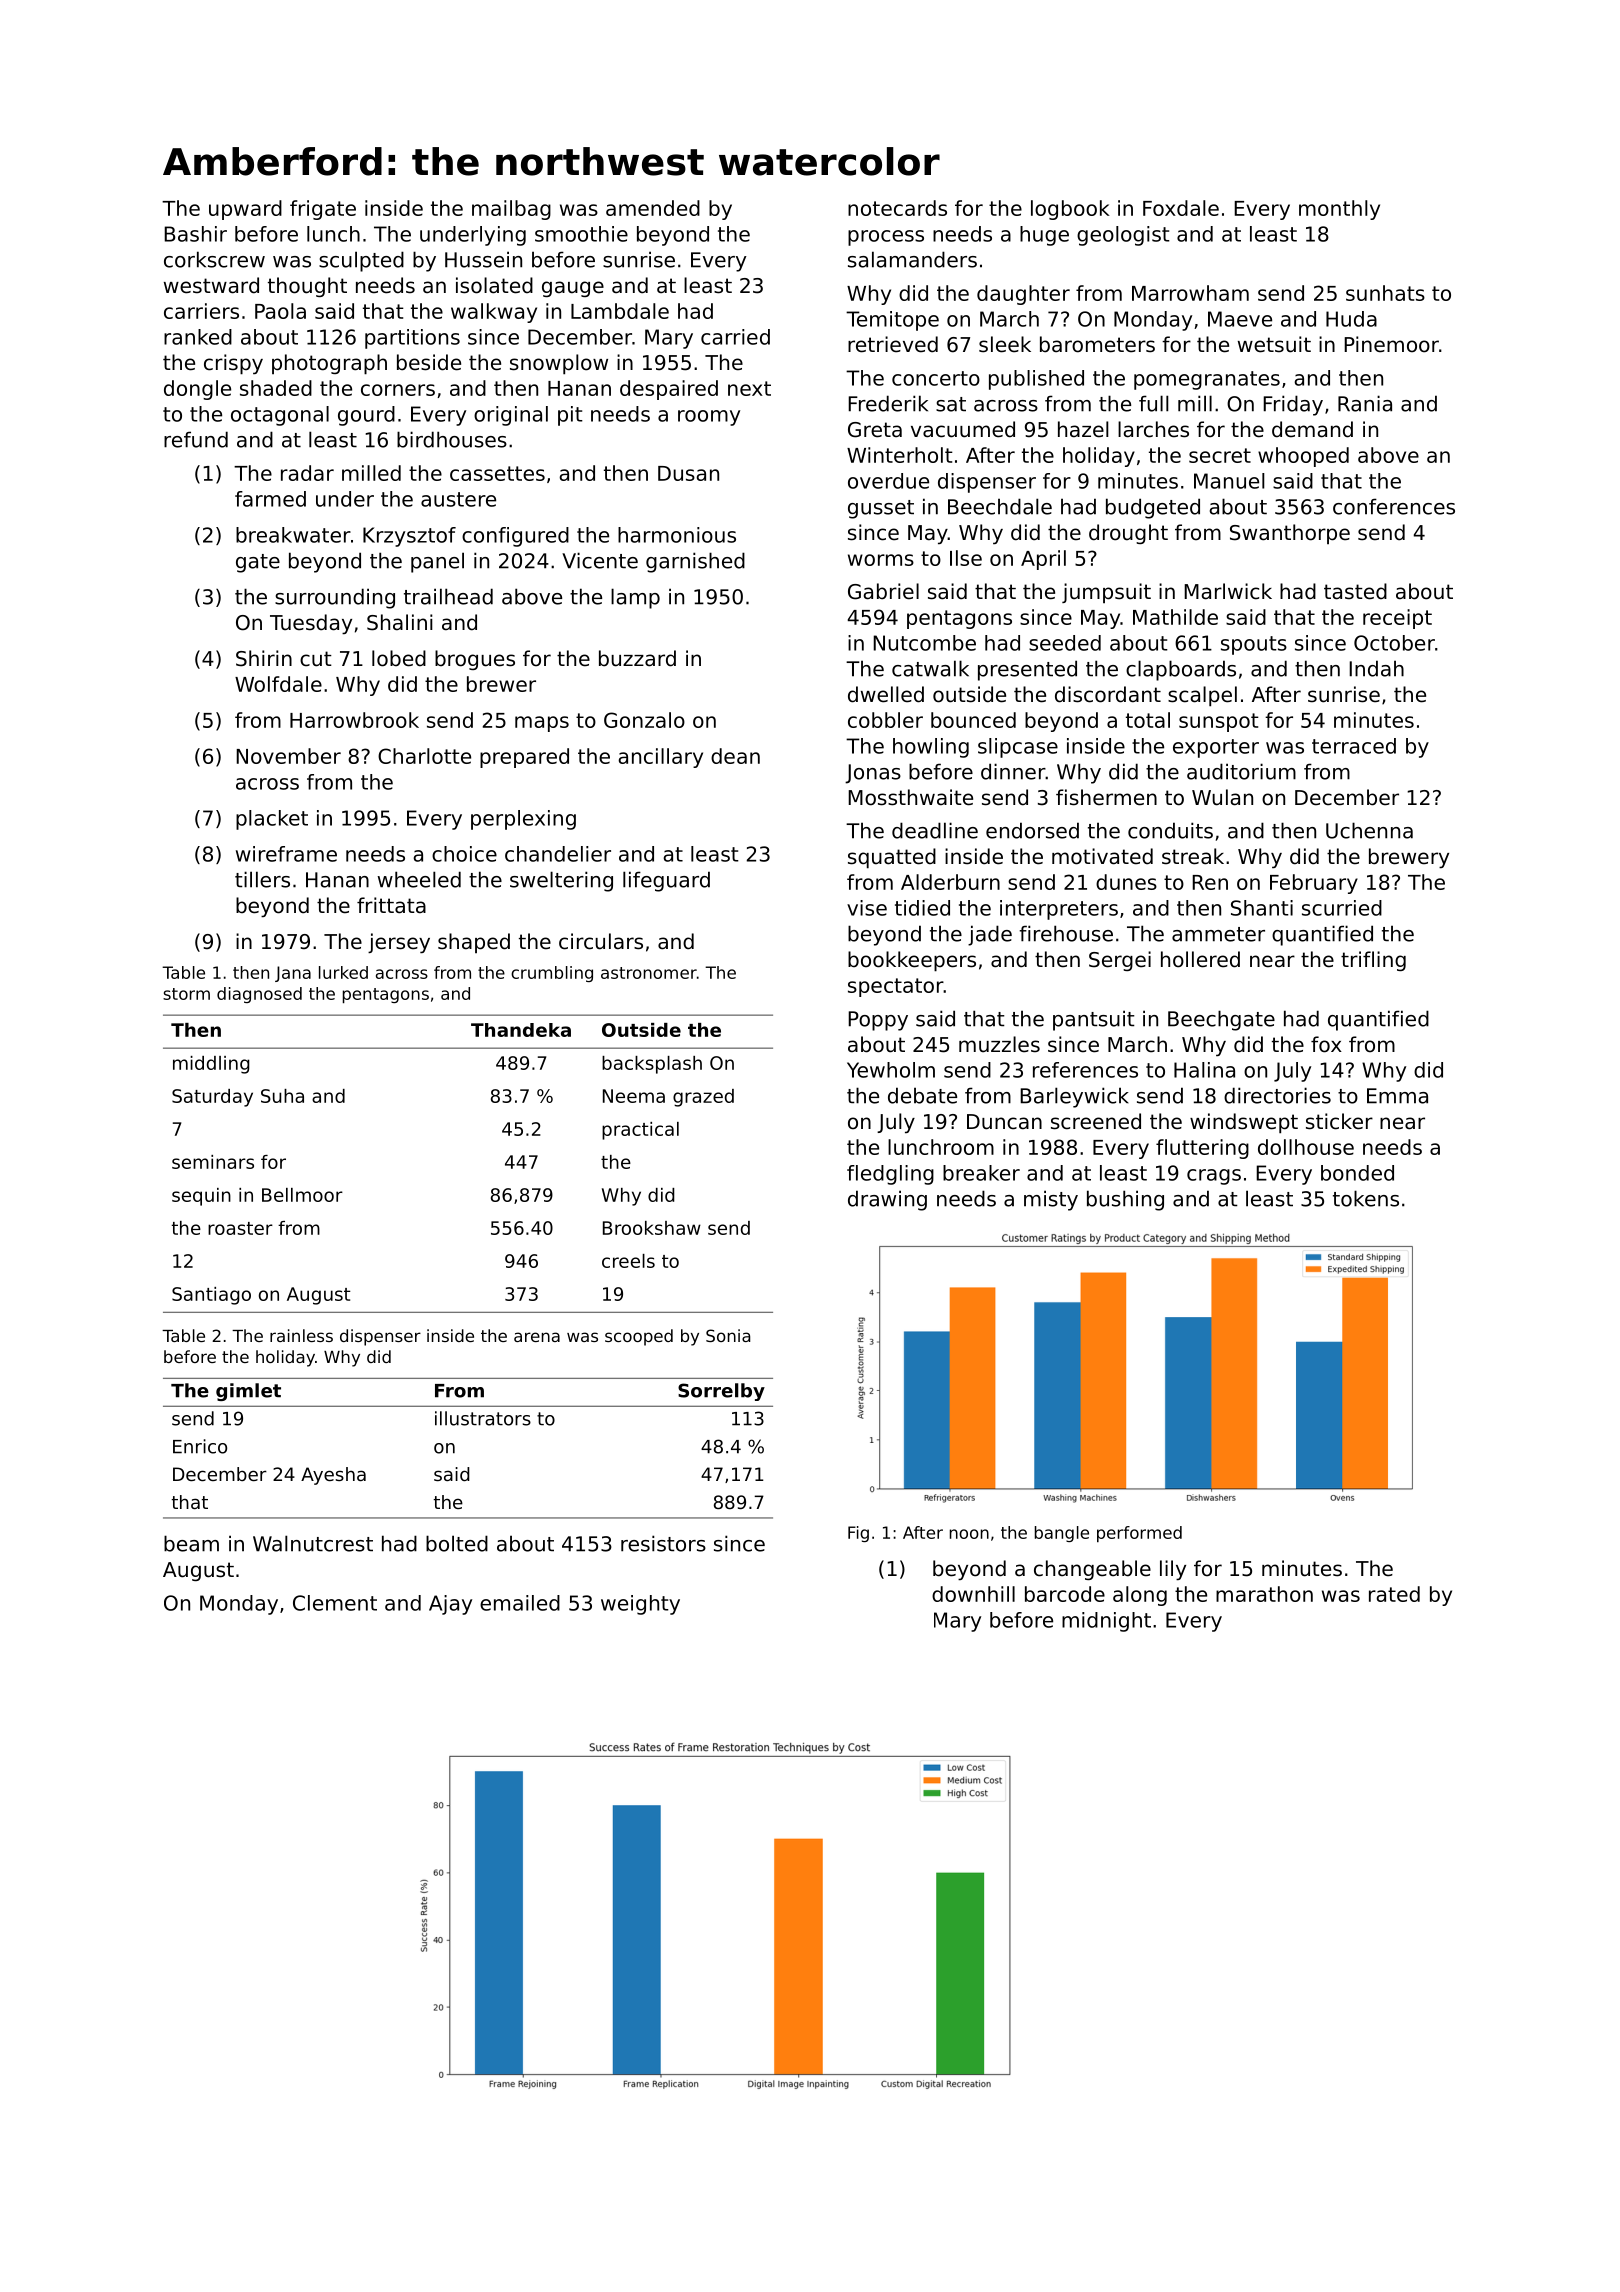 The width and height of the screenshot is (1620, 2292). What do you see at coordinates (897, 208) in the screenshot?
I see `notecards` at bounding box center [897, 208].
